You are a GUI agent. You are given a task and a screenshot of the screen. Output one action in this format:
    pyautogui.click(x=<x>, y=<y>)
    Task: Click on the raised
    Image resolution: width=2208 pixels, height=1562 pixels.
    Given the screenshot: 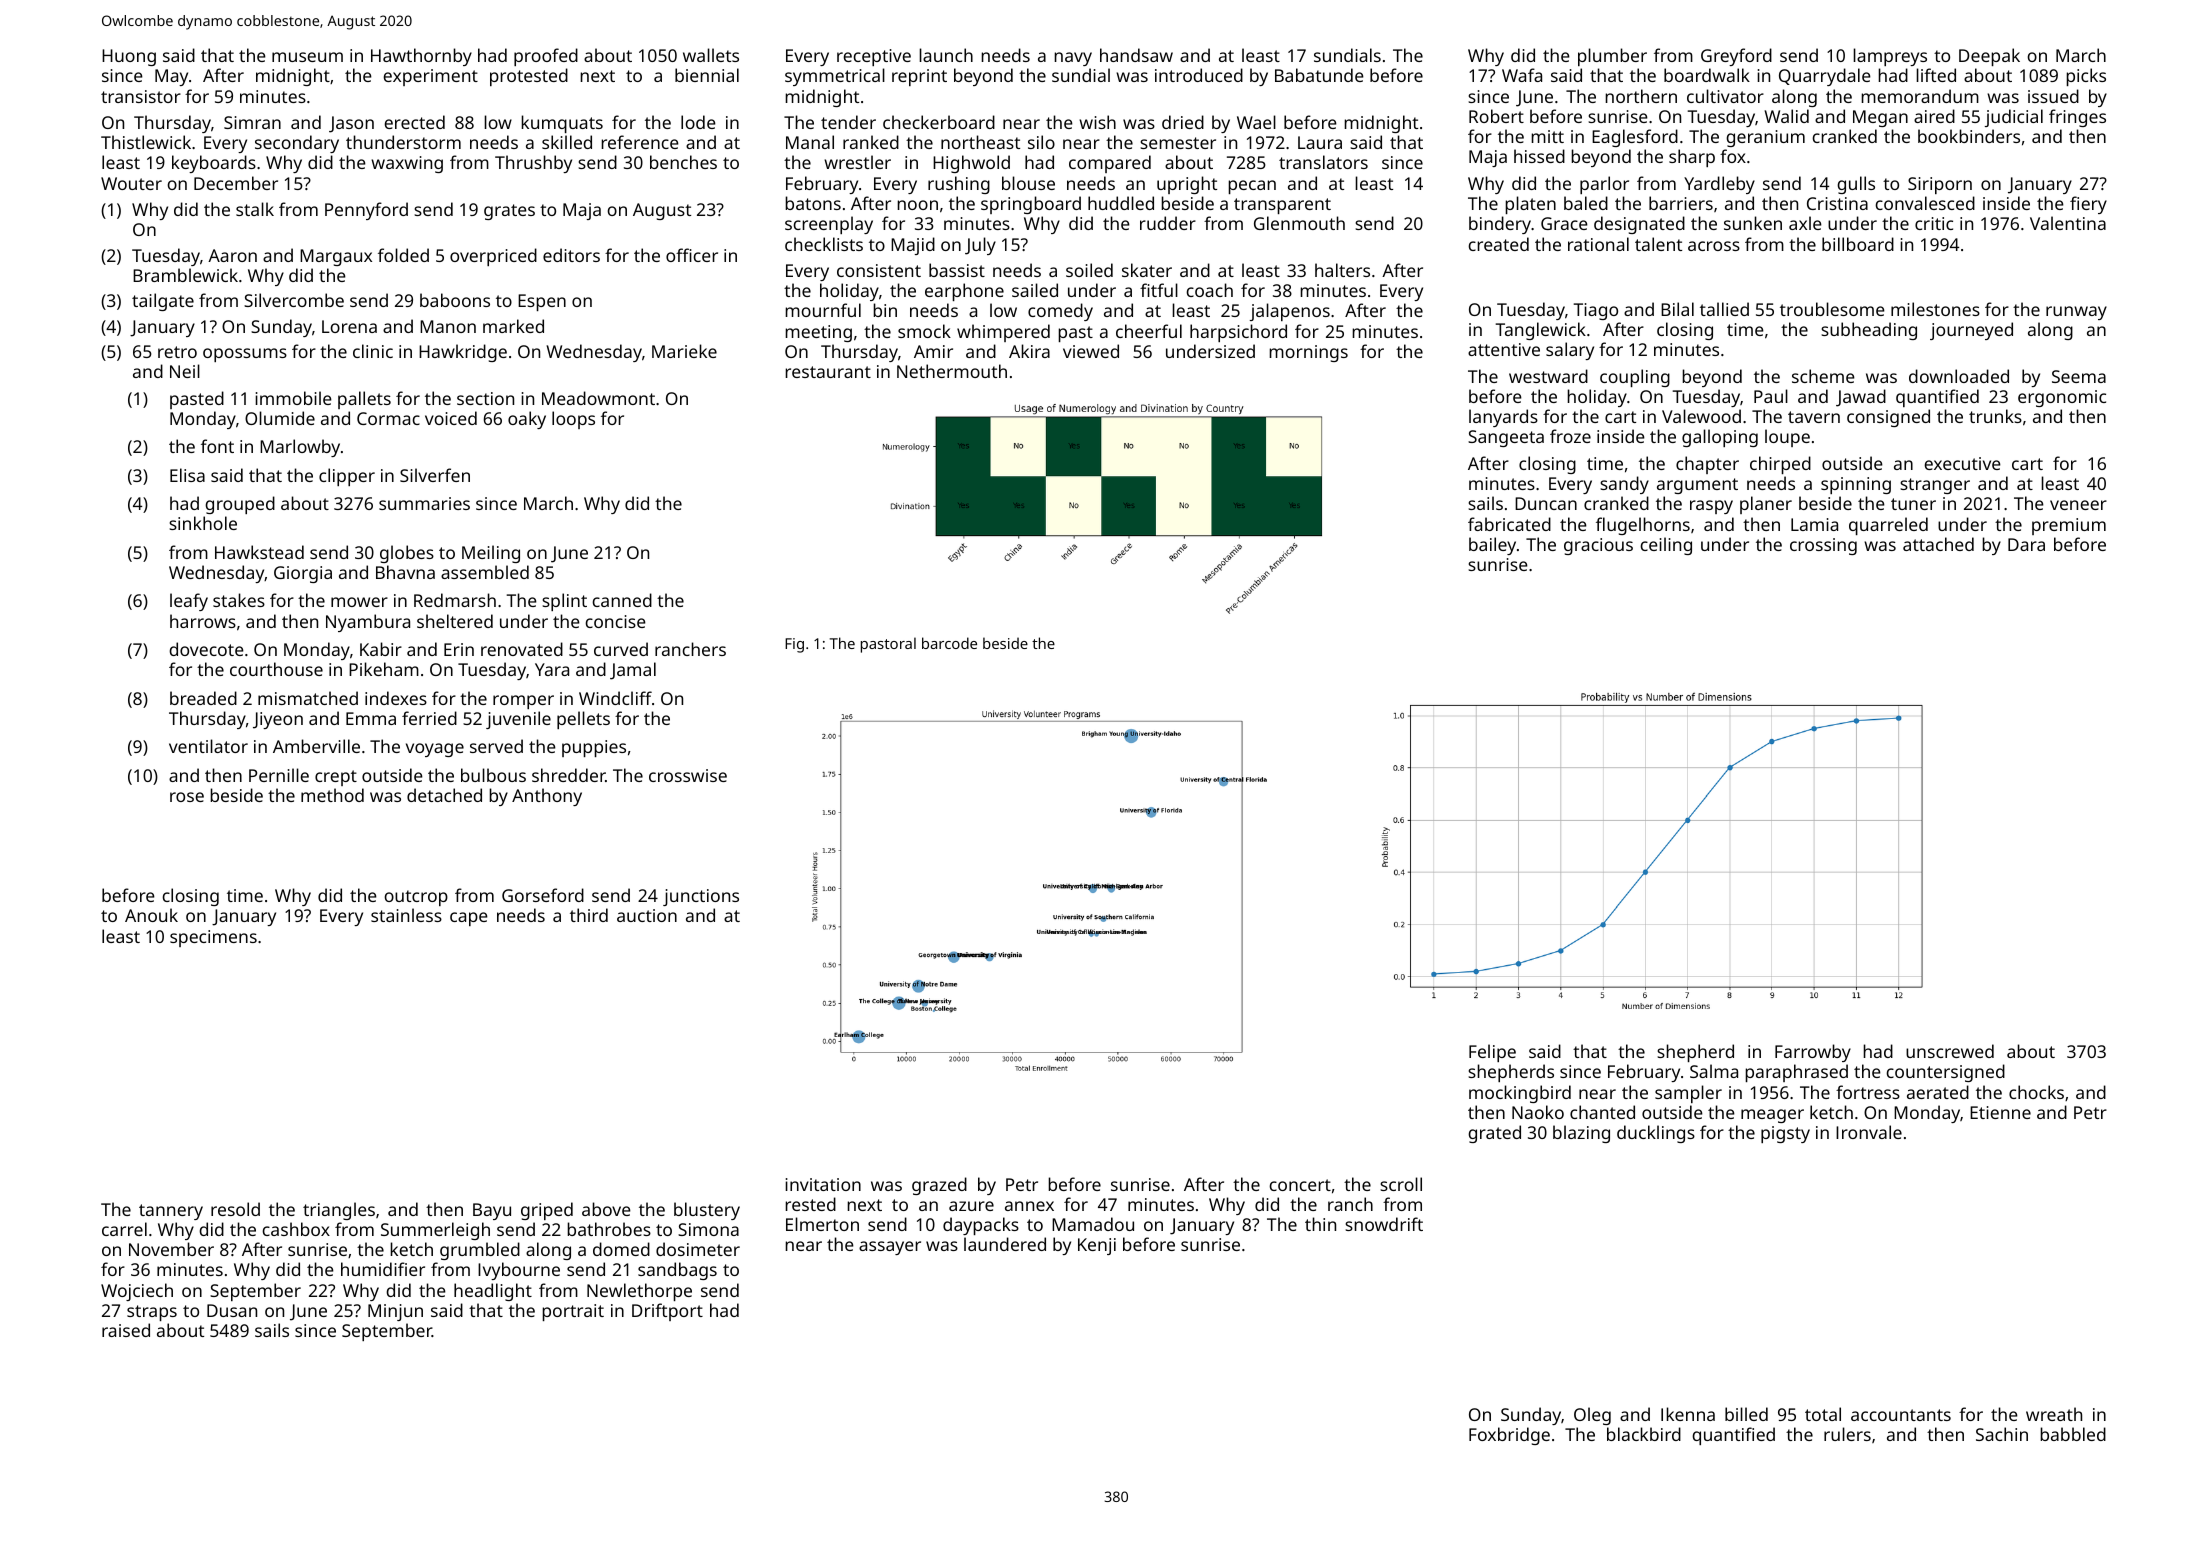 What is the action you would take?
    pyautogui.click(x=126, y=1330)
